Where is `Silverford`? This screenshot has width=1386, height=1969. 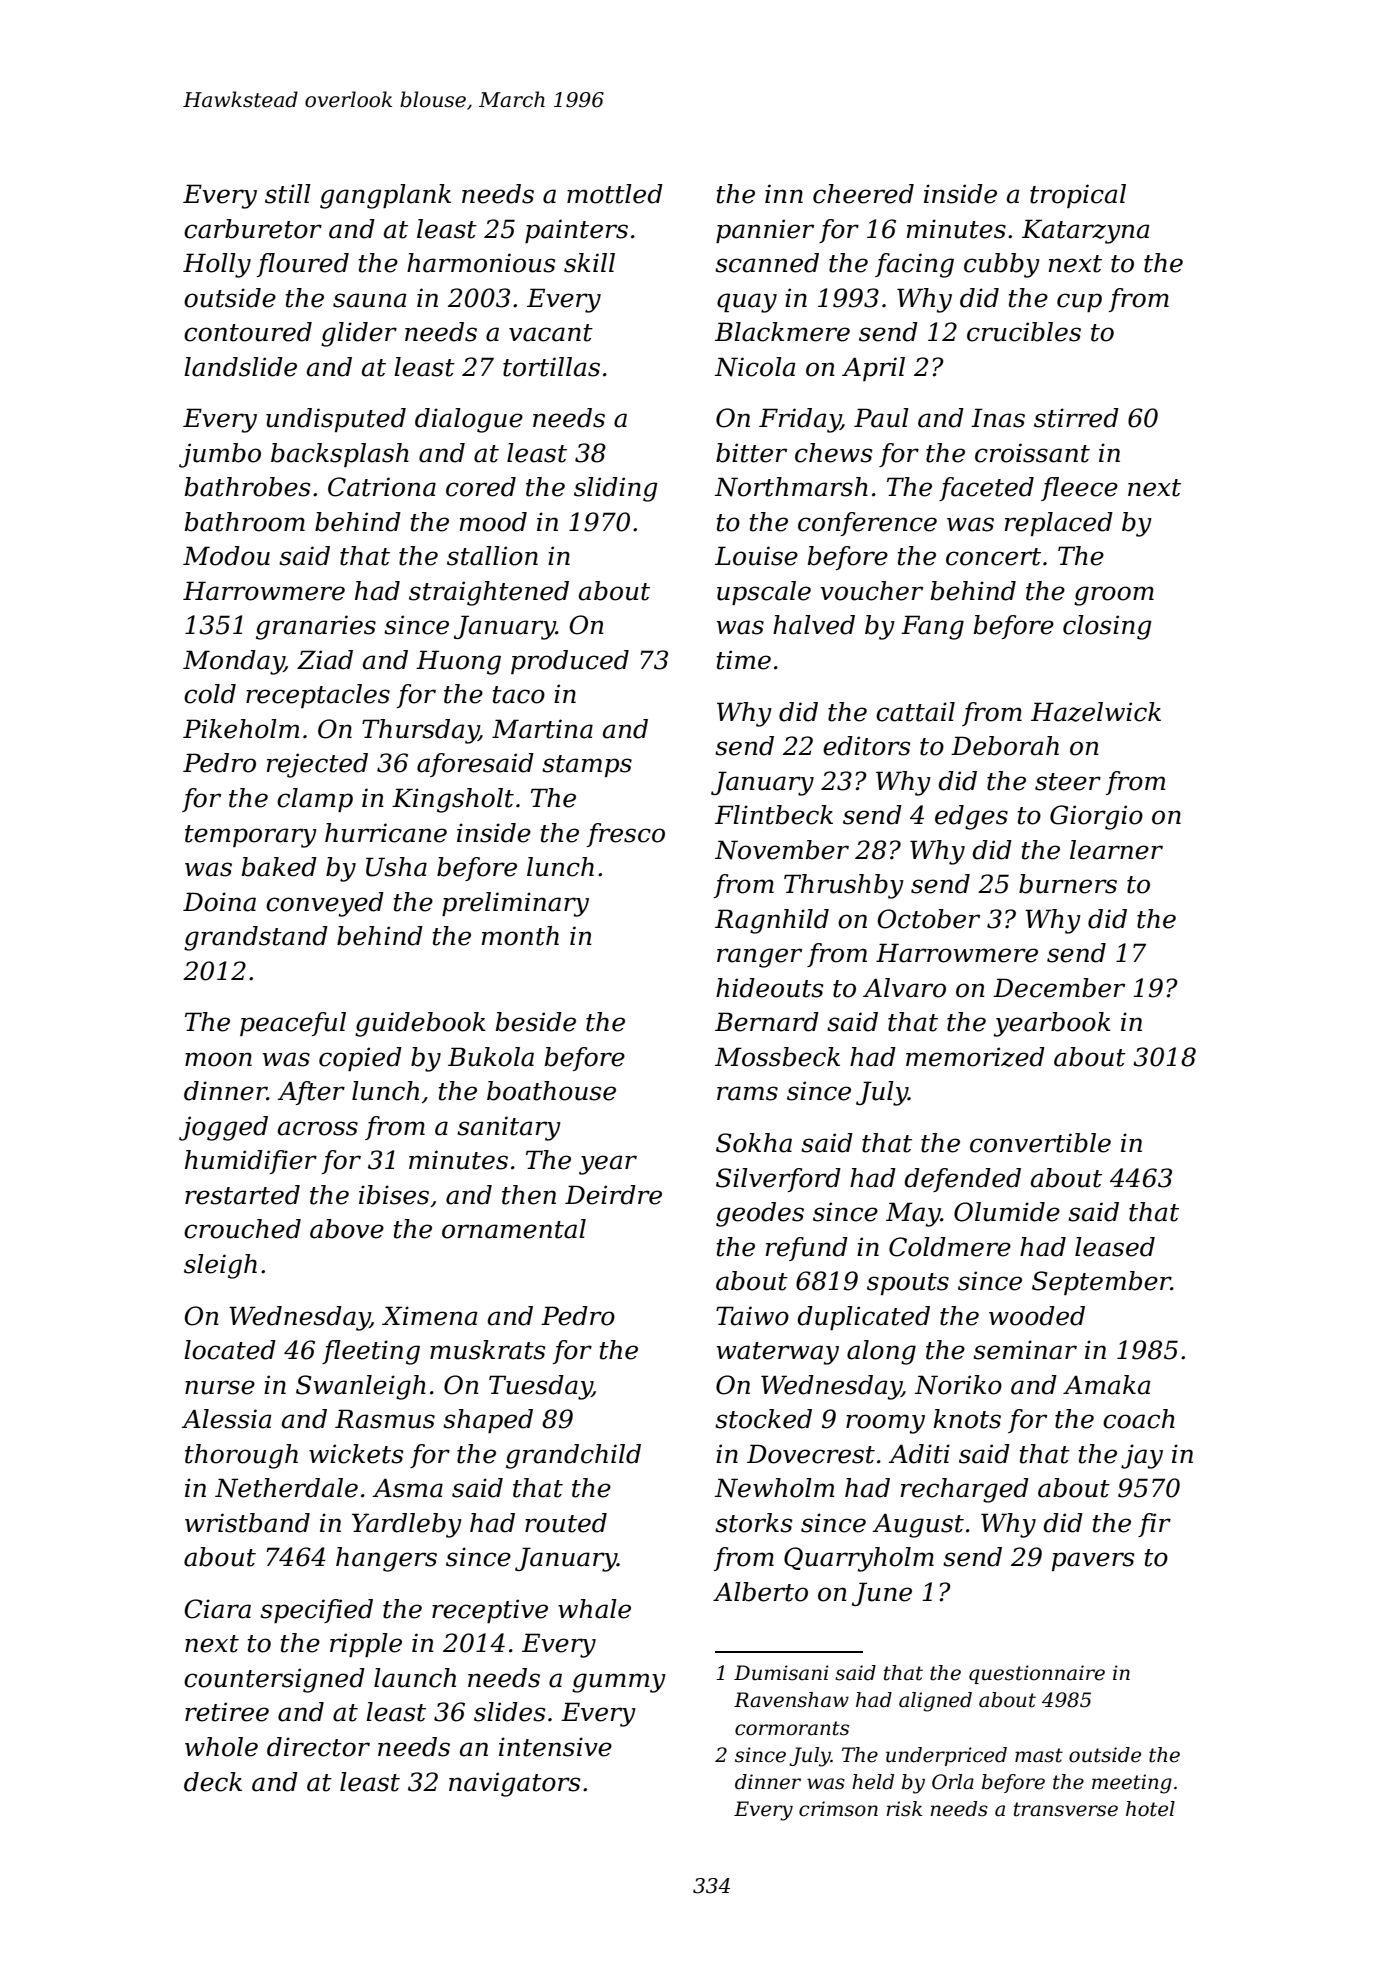 Silverford is located at coordinates (778, 1180).
